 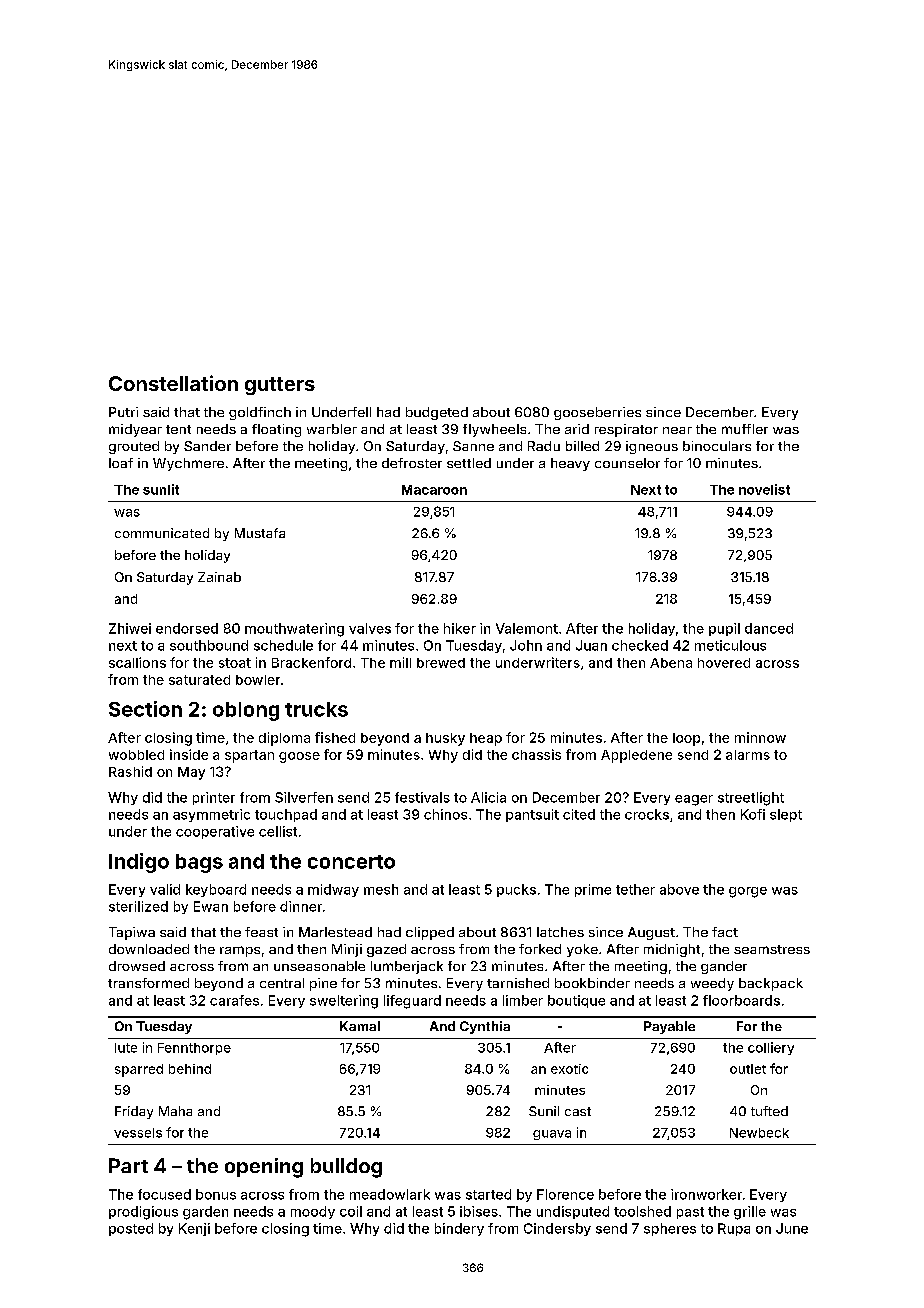 What do you see at coordinates (670, 1229) in the screenshot?
I see `spheres` at bounding box center [670, 1229].
